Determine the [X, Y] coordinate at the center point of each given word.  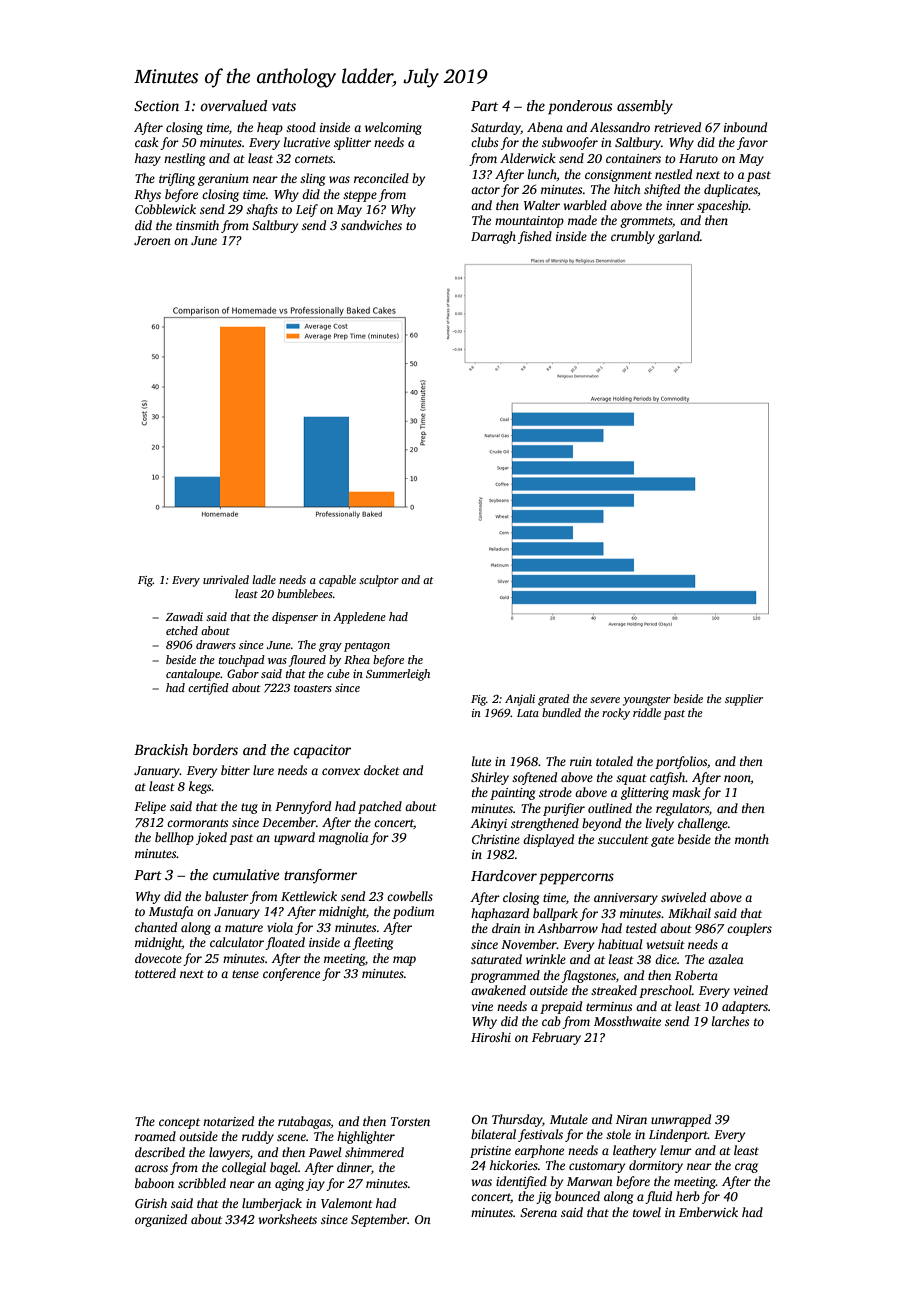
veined [751, 990]
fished [535, 237]
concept [179, 1123]
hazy [148, 159]
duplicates [731, 190]
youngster [647, 701]
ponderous [580, 107]
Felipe [150, 807]
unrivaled [226, 579]
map [404, 961]
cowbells [410, 896]
